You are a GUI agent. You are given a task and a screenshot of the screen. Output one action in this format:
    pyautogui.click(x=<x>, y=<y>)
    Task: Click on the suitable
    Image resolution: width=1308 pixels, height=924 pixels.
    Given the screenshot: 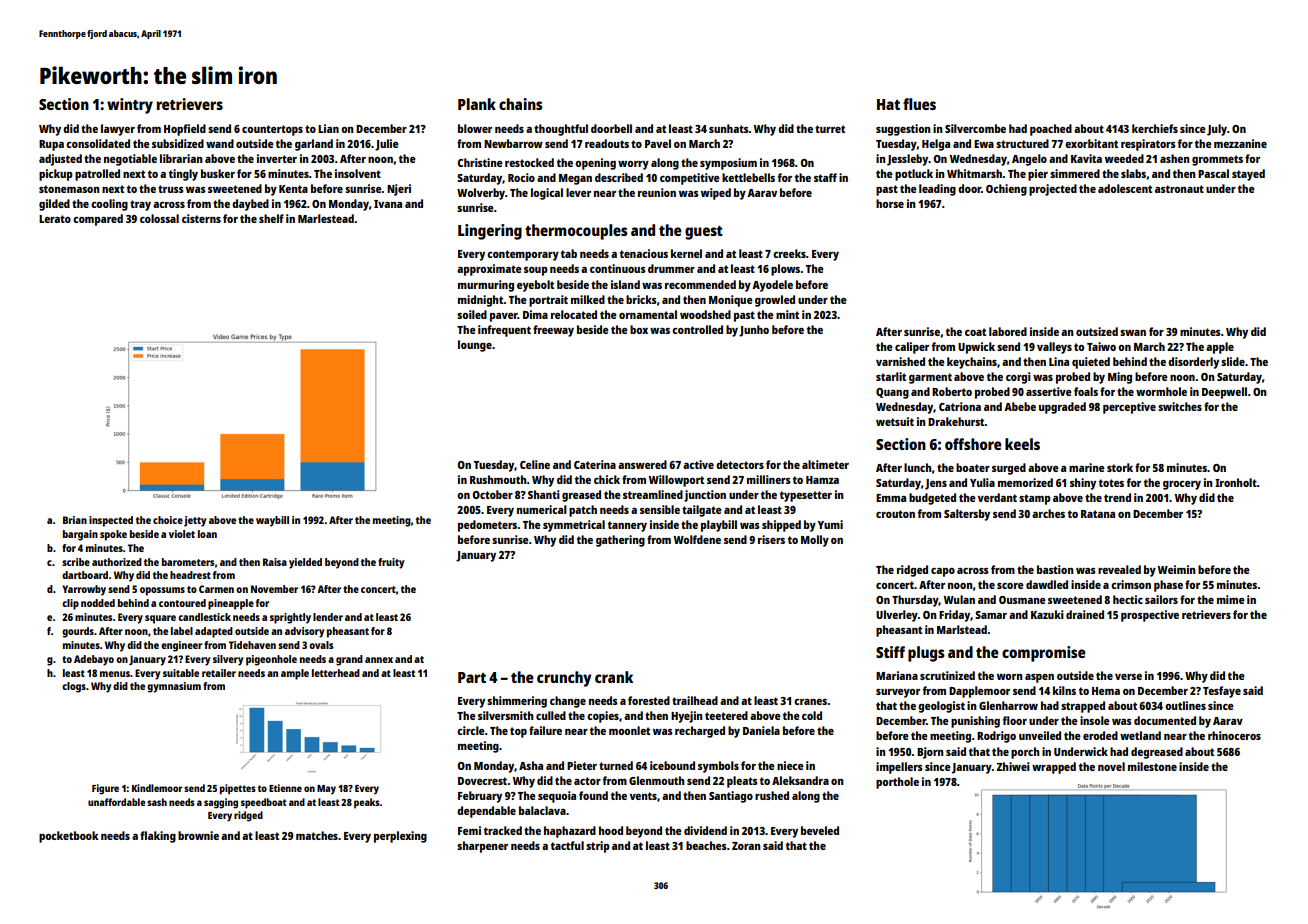 What is the action you would take?
    pyautogui.click(x=181, y=673)
